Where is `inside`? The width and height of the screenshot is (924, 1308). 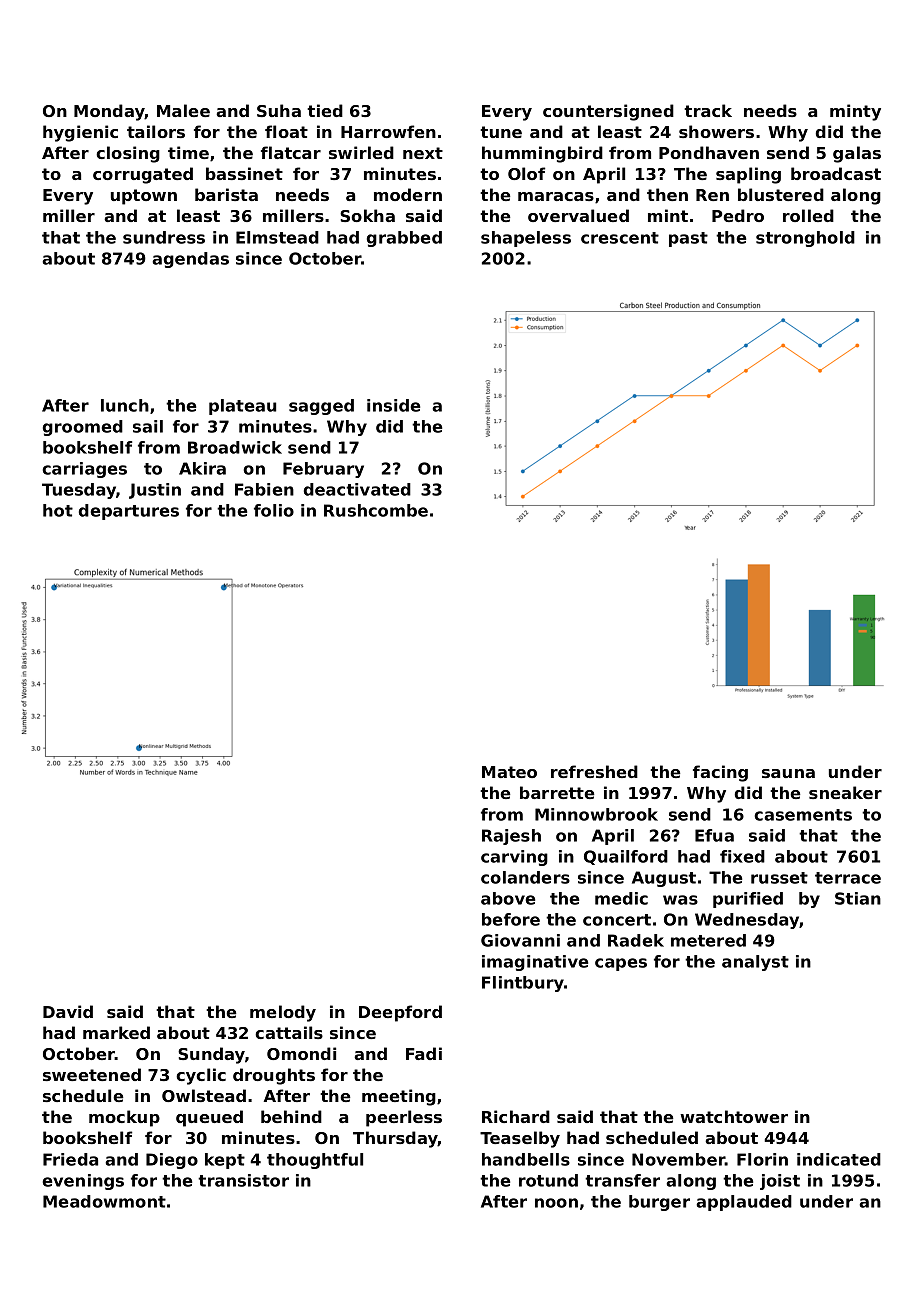 inside is located at coordinates (393, 405).
